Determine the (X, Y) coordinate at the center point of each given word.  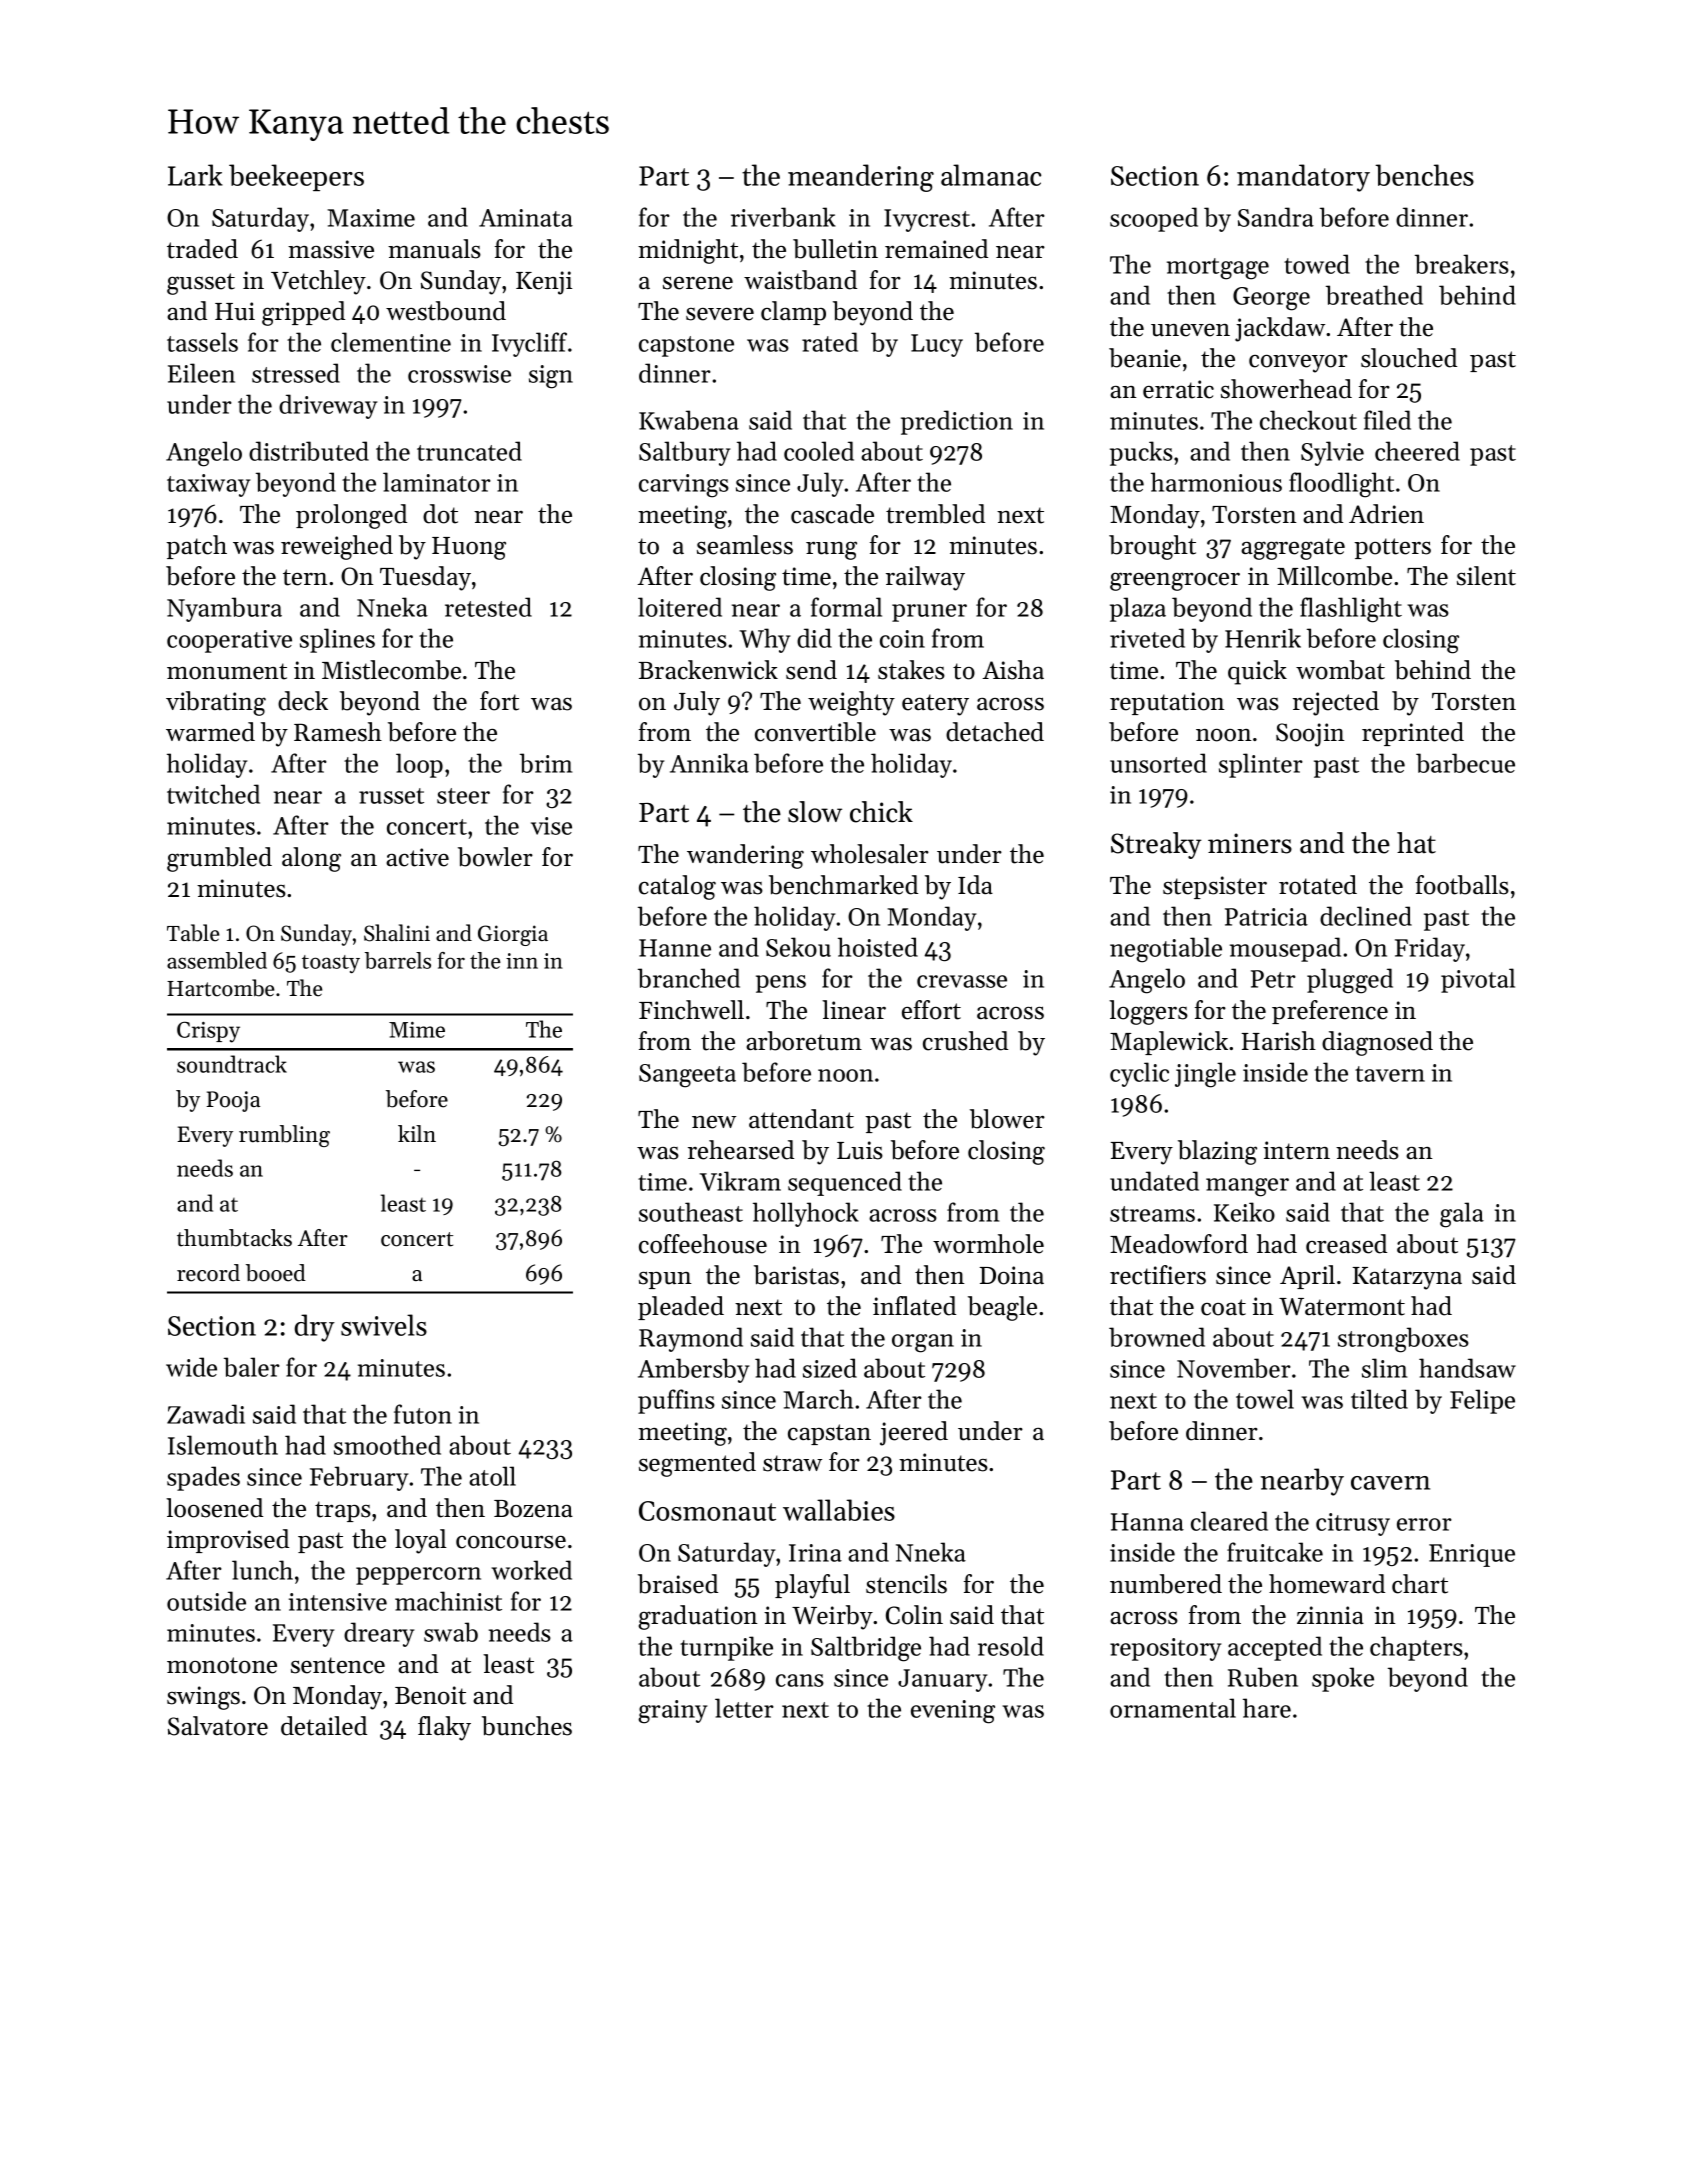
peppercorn (418, 1576)
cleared (1229, 1521)
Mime (417, 1030)
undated (1154, 1181)
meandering (861, 178)
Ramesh (338, 732)
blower (1007, 1119)
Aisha (1013, 670)
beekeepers (296, 177)
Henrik (1263, 638)
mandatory (1303, 178)
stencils (906, 1584)
